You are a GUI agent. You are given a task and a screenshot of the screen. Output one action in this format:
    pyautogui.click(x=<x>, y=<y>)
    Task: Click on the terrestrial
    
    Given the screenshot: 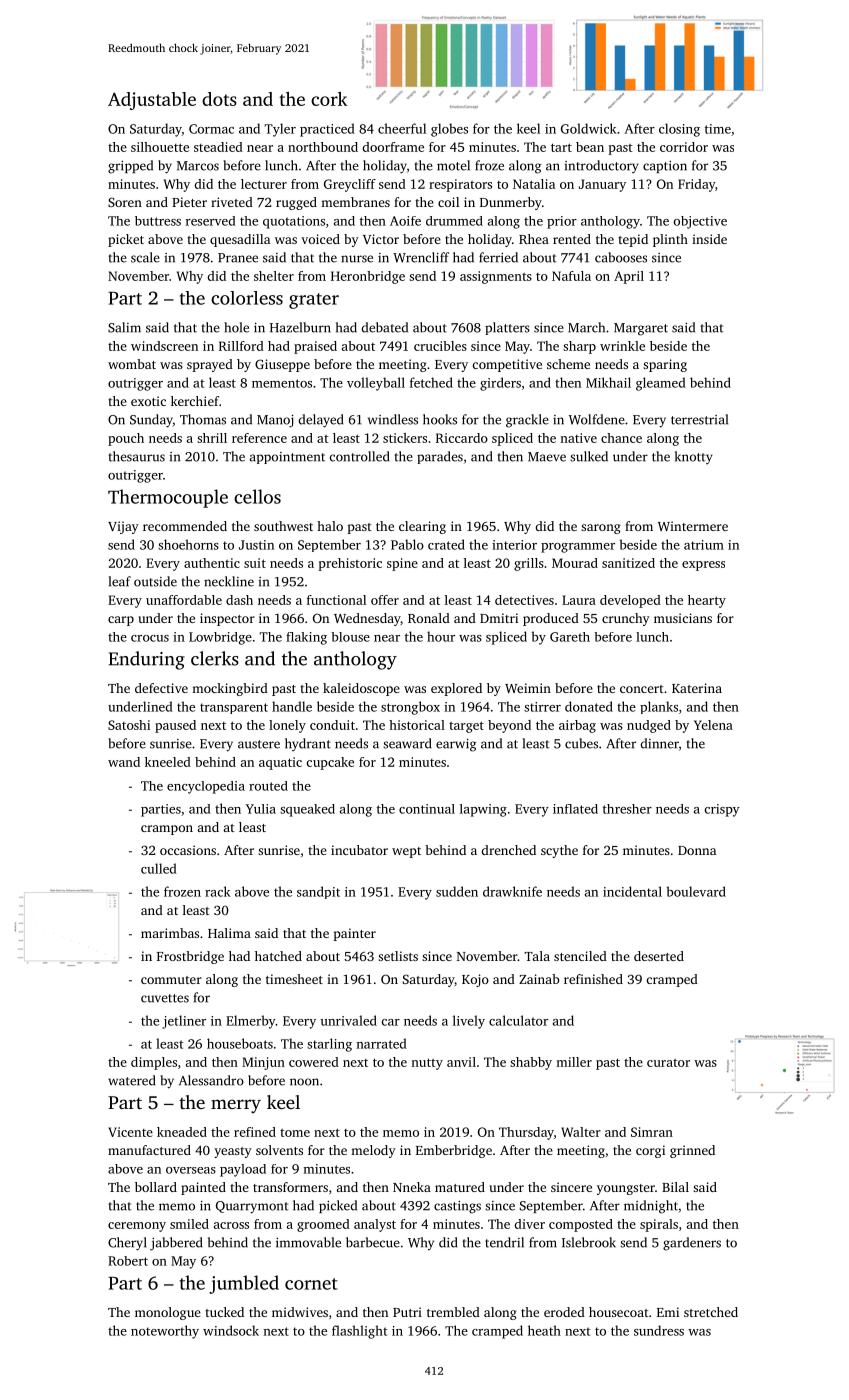 What is the action you would take?
    pyautogui.click(x=699, y=419)
